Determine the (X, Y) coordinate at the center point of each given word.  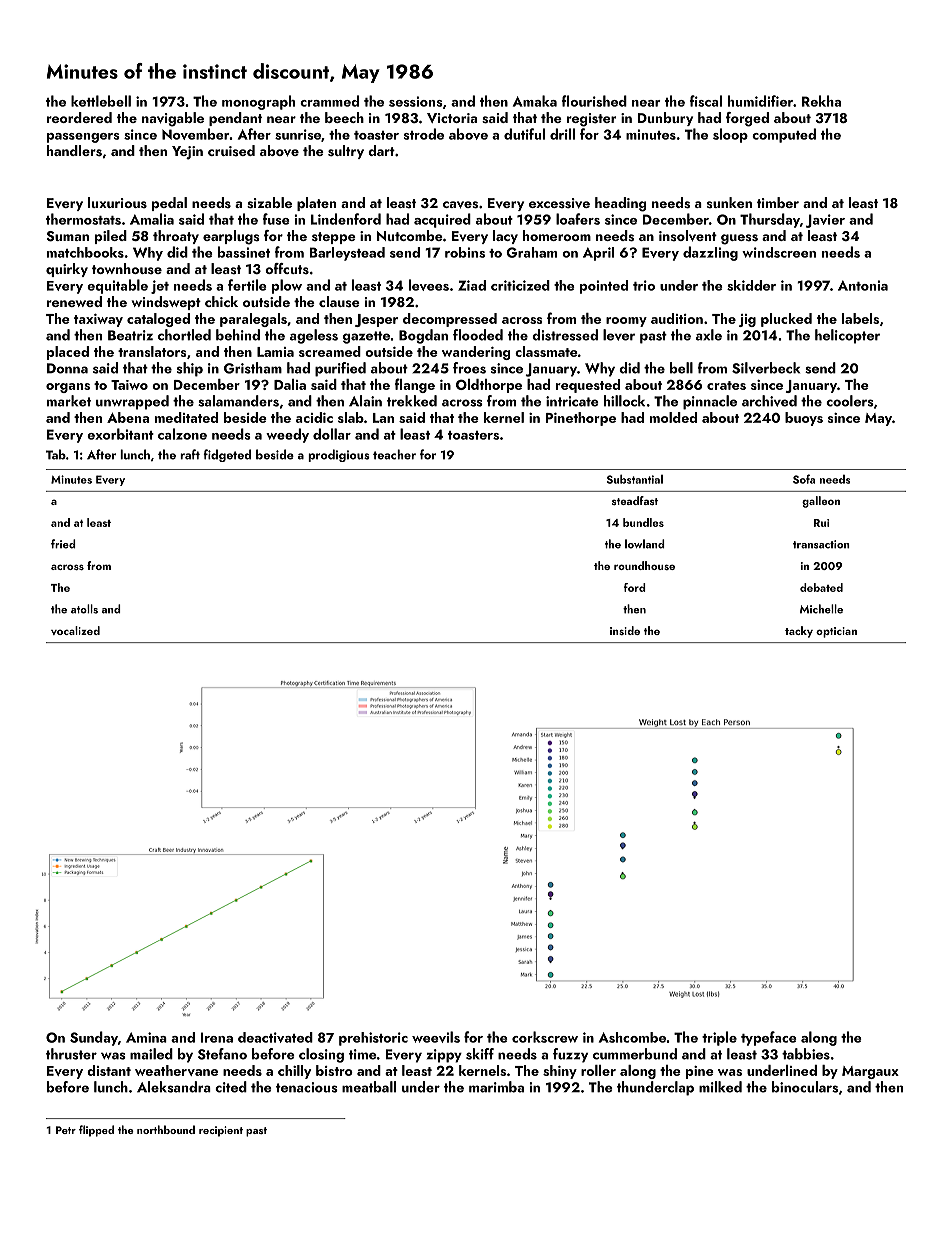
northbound (166, 1129)
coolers (850, 401)
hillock (624, 401)
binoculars (805, 1087)
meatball (369, 1087)
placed (68, 353)
